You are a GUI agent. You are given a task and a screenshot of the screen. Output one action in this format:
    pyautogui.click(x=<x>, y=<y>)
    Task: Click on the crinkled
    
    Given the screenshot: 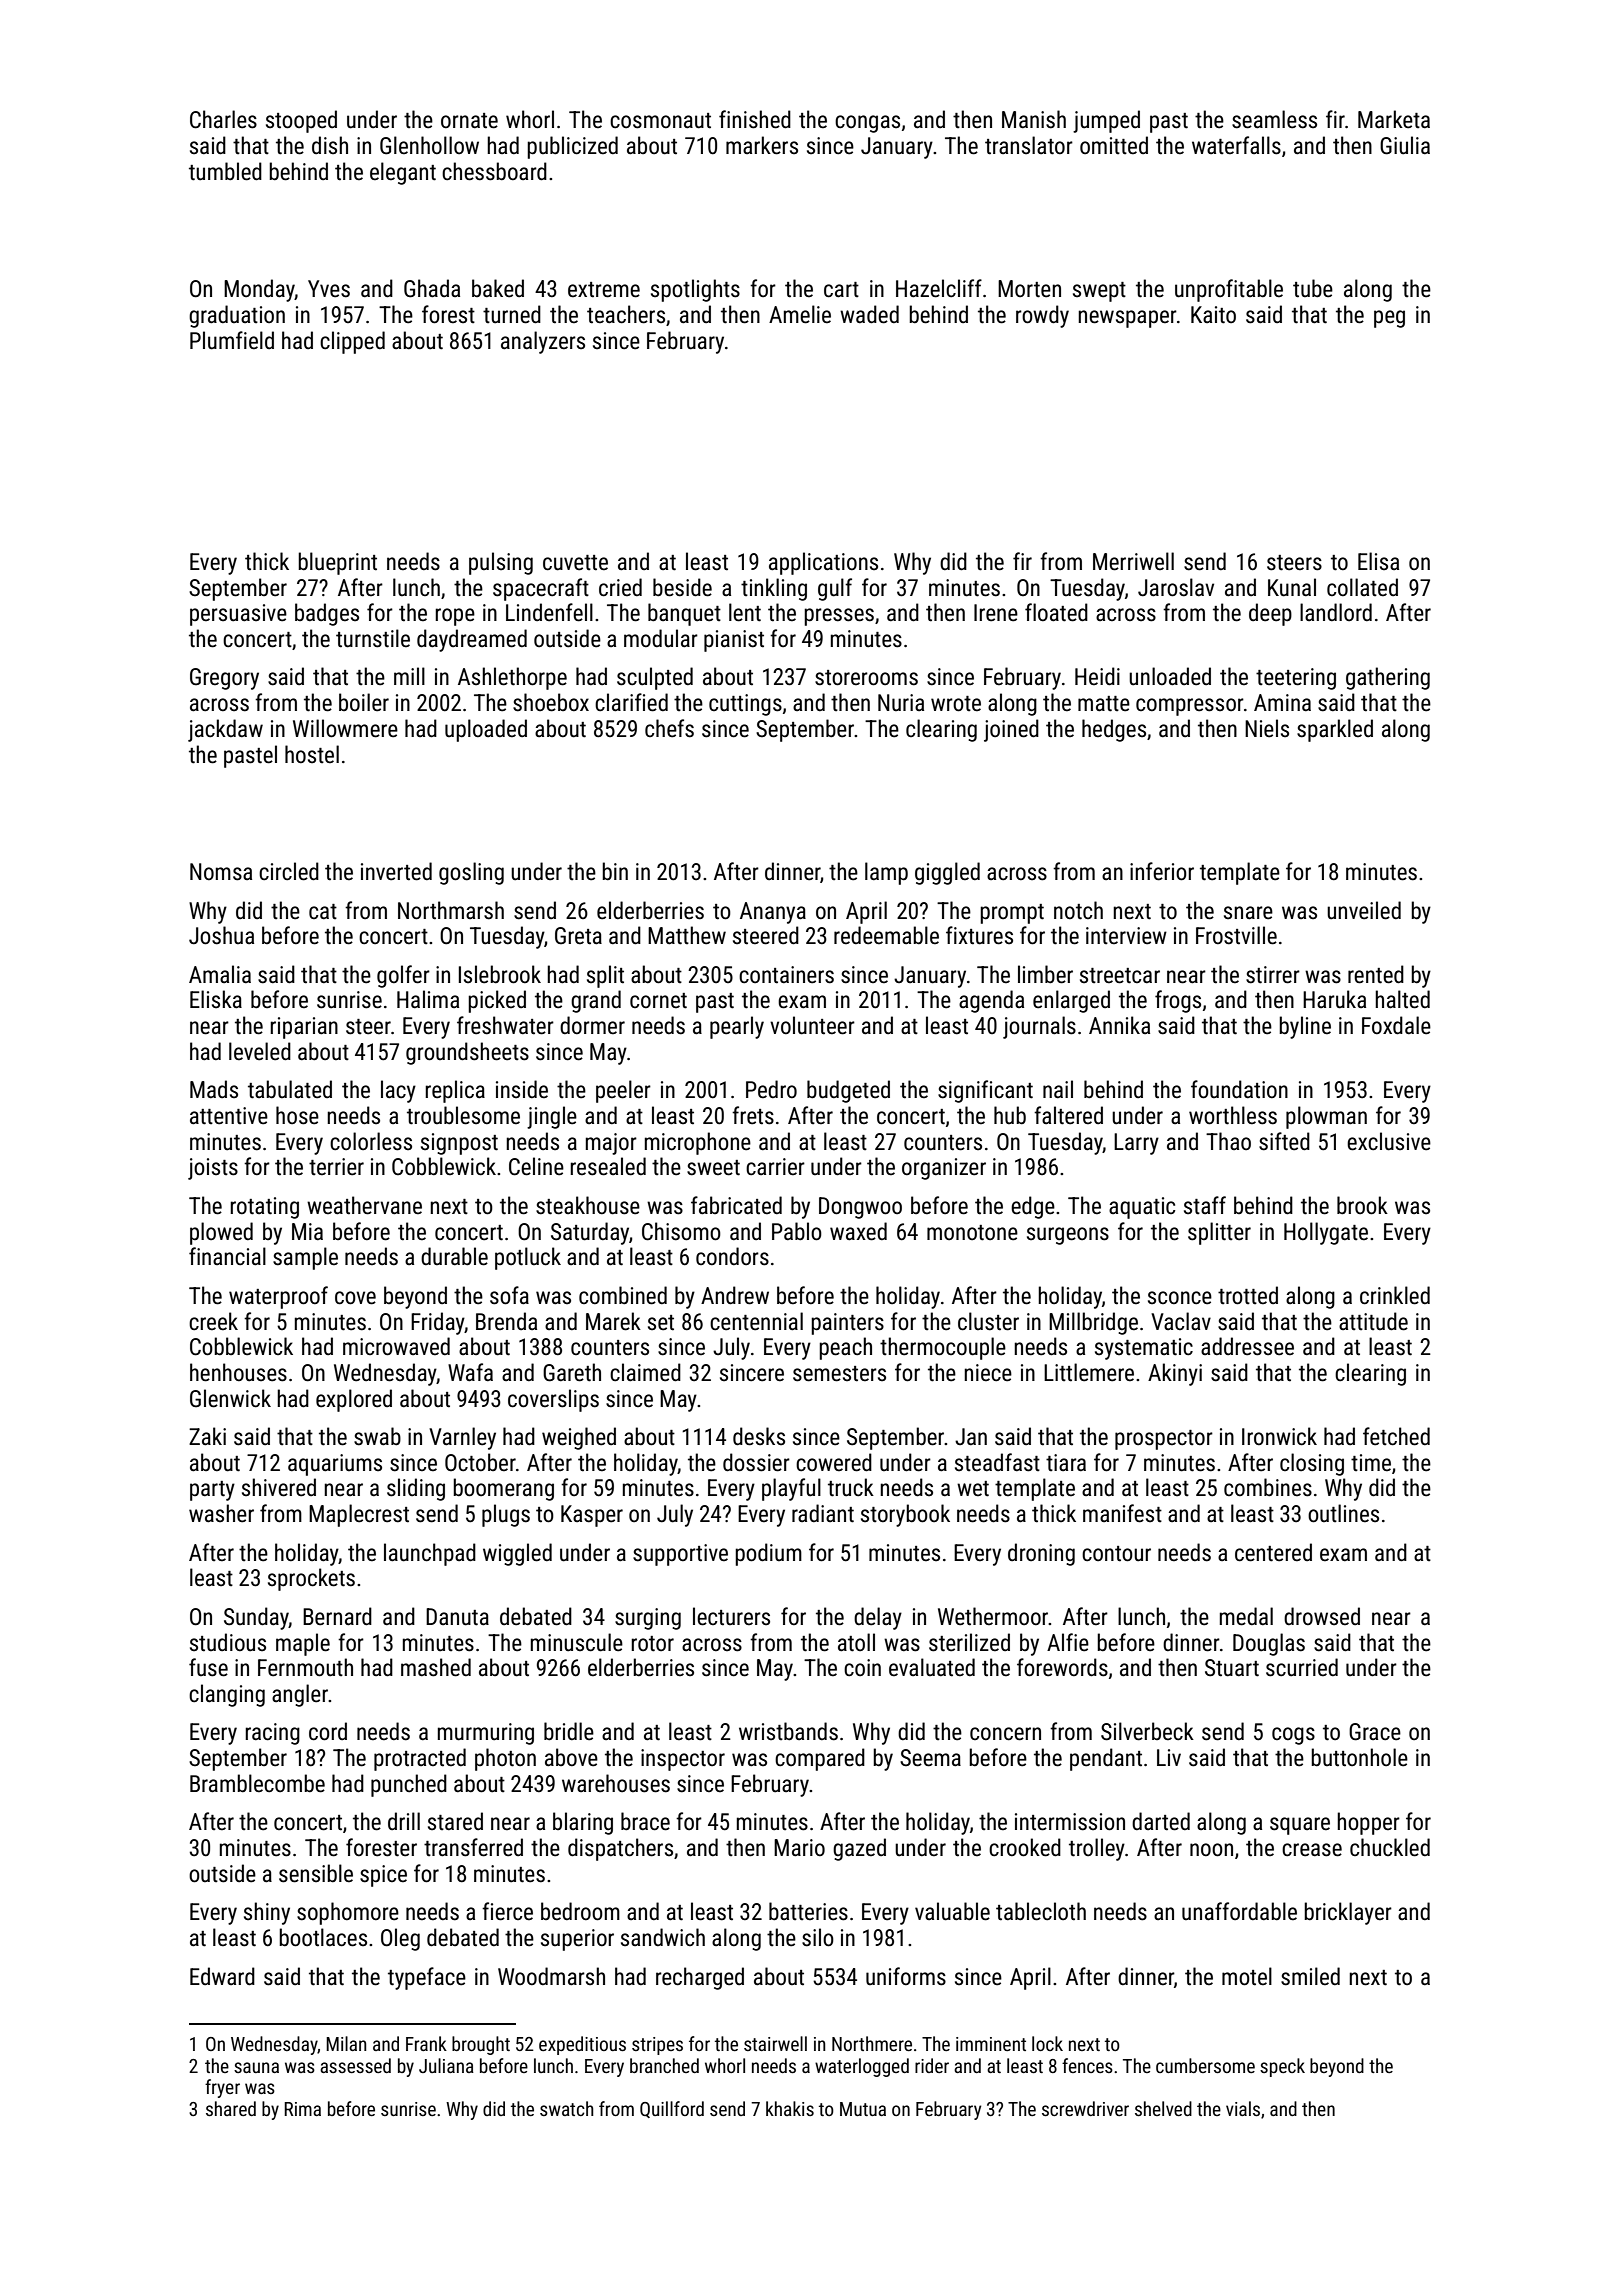 What is the action you would take?
    pyautogui.click(x=1395, y=1295)
